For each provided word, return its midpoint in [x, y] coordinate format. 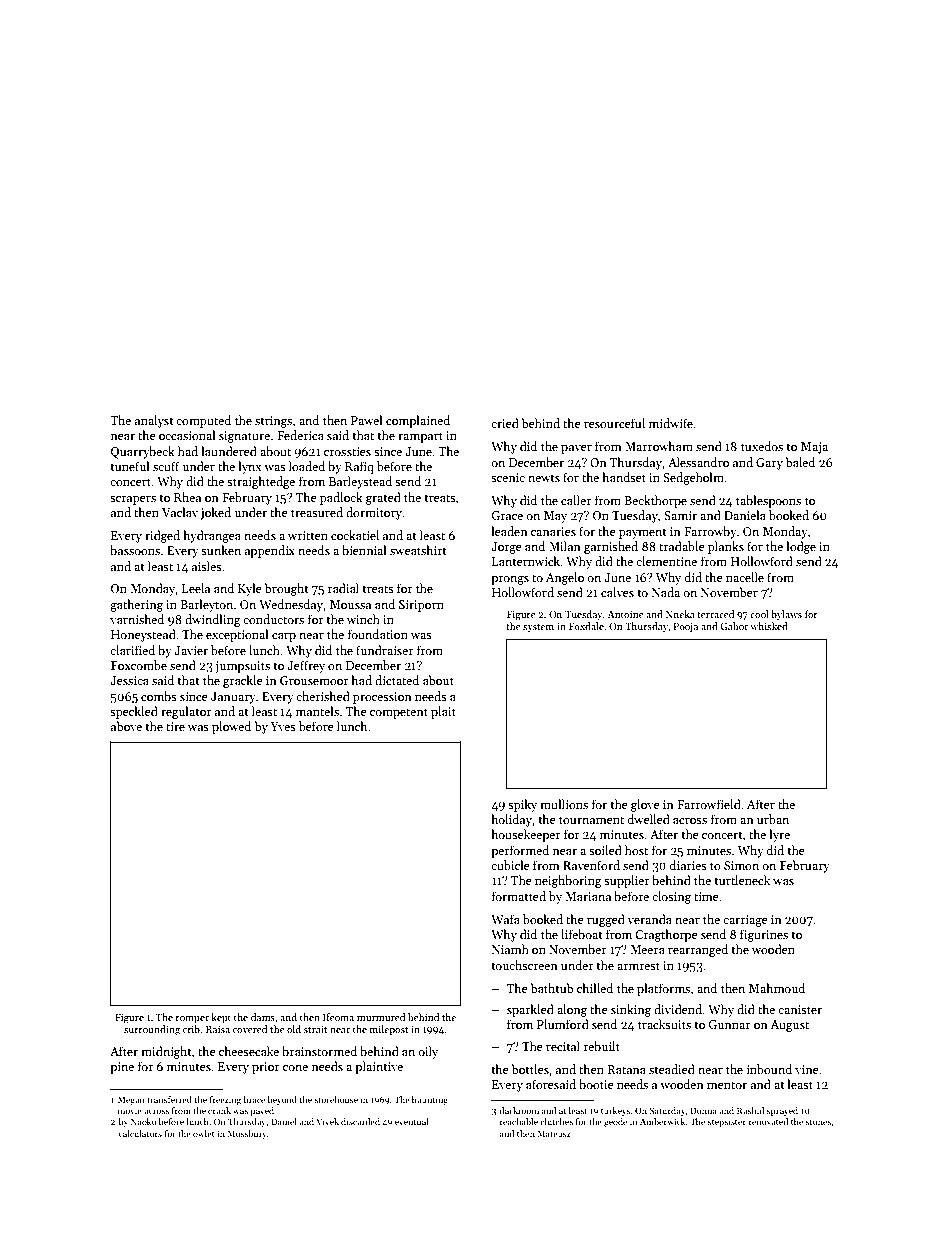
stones [818, 1122]
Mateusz [554, 1133]
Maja [814, 448]
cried [505, 423]
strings [273, 422]
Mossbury [247, 1134]
